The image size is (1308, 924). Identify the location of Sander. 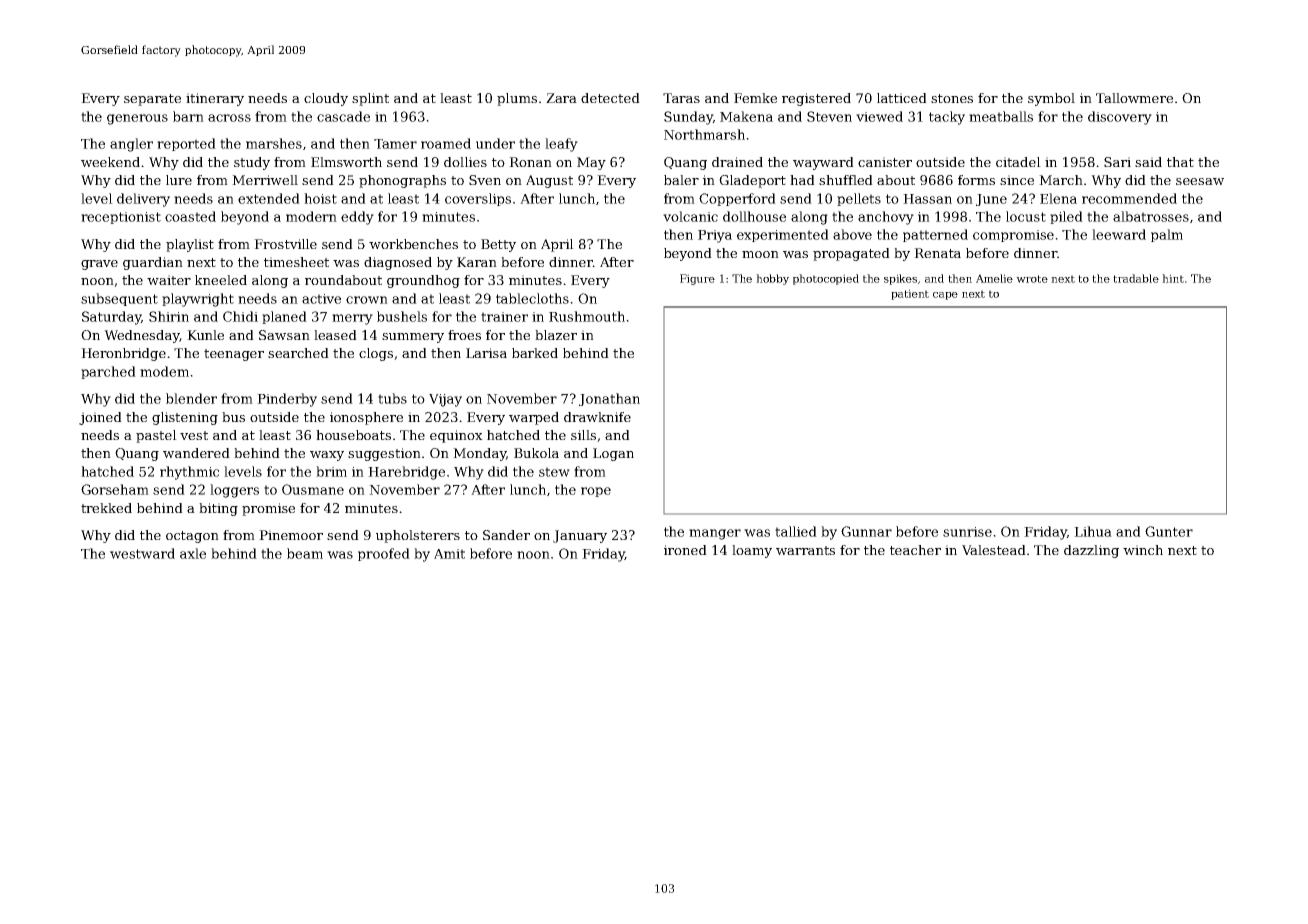
(506, 535).
